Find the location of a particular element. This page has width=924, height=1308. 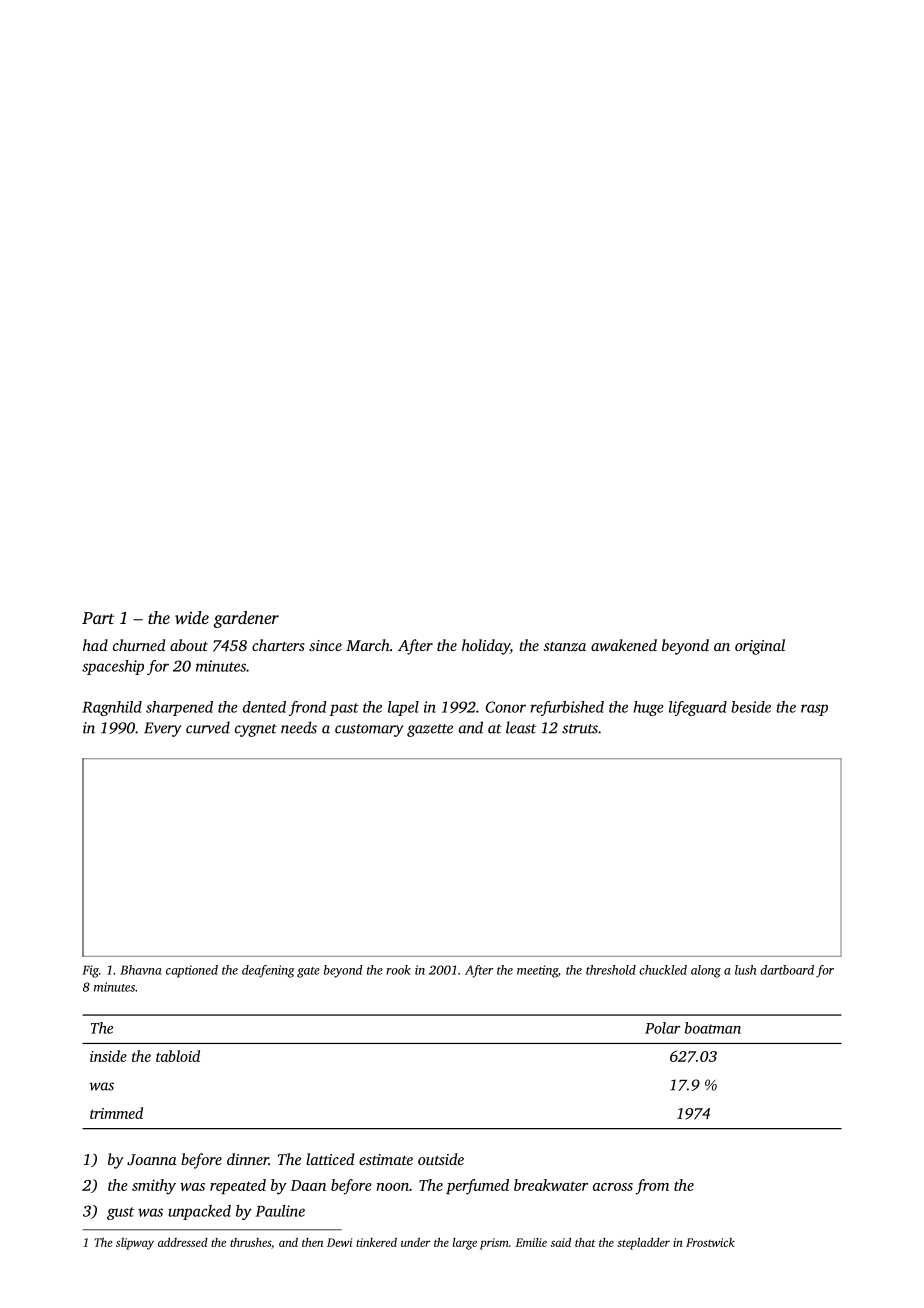

original is located at coordinates (760, 647).
